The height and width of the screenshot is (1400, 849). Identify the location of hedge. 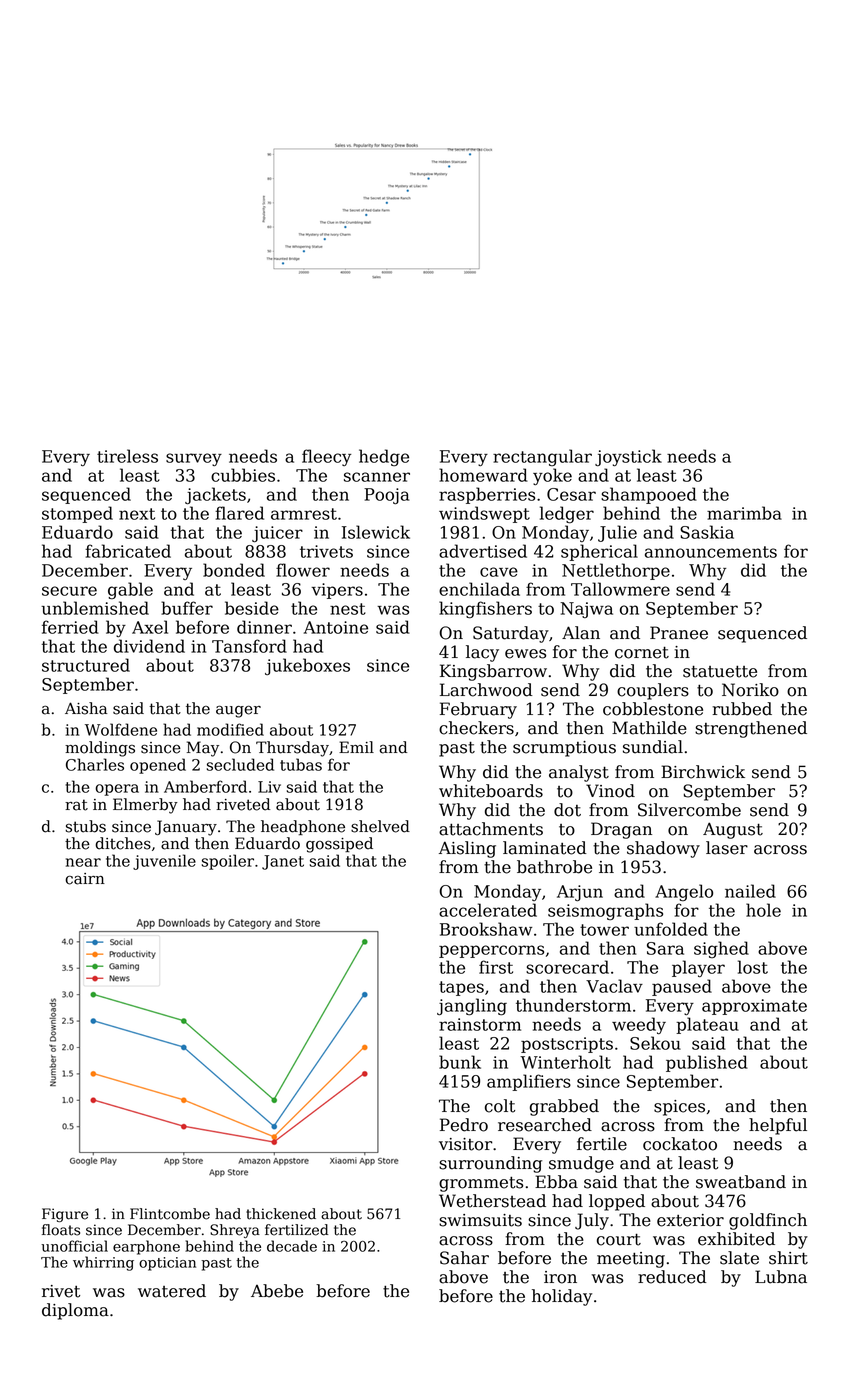
(384, 458).
